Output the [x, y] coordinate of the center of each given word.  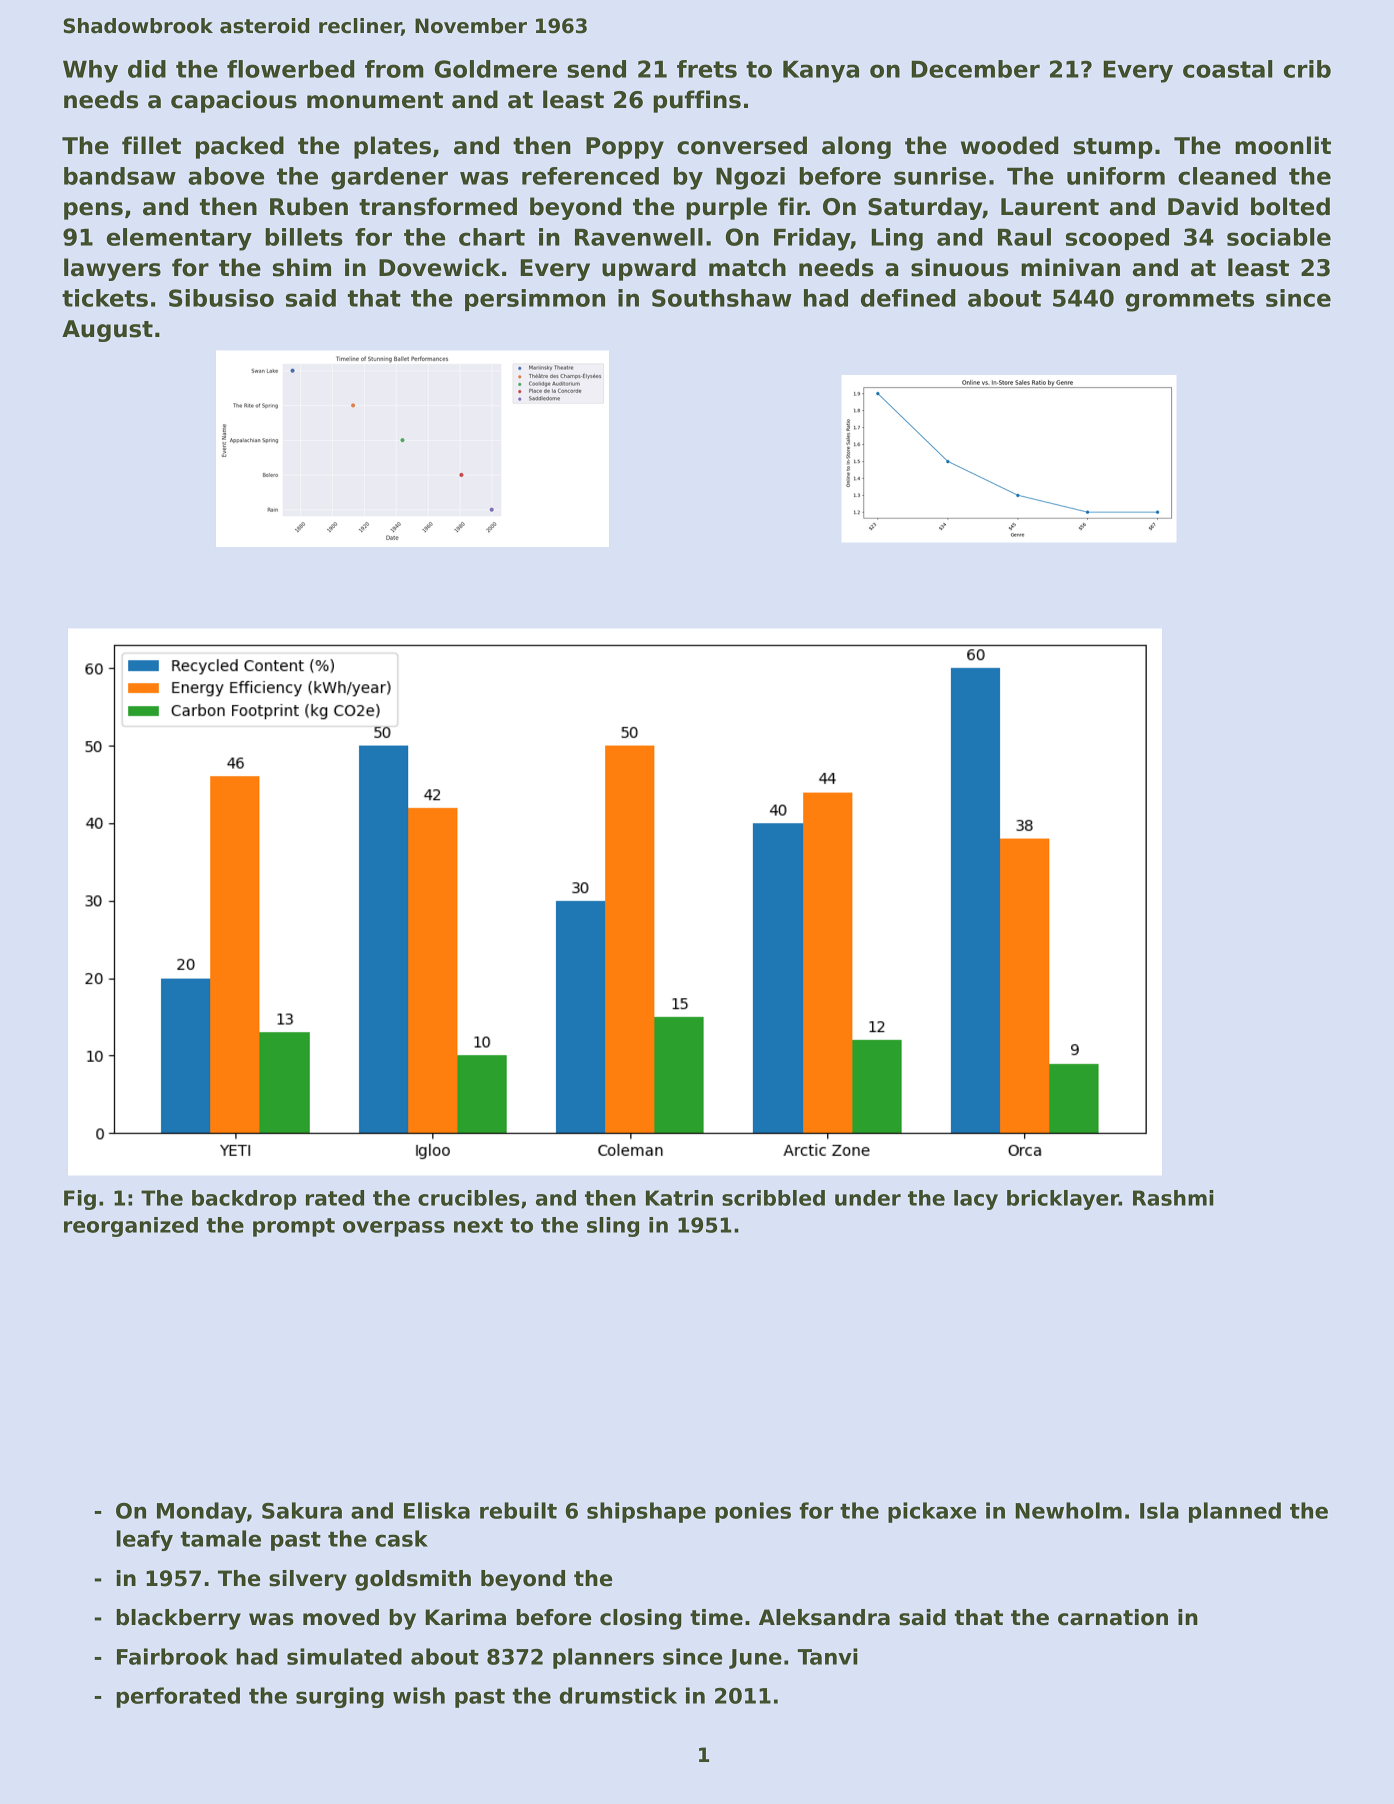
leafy [144, 1540]
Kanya [821, 72]
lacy [976, 1200]
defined [908, 298]
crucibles [469, 1198]
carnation [1113, 1617]
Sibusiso [221, 298]
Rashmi [1173, 1198]
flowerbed [290, 69]
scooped [1117, 239]
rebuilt [518, 1510]
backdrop [244, 1200]
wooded [1009, 145]
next [478, 1225]
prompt [294, 1227]
